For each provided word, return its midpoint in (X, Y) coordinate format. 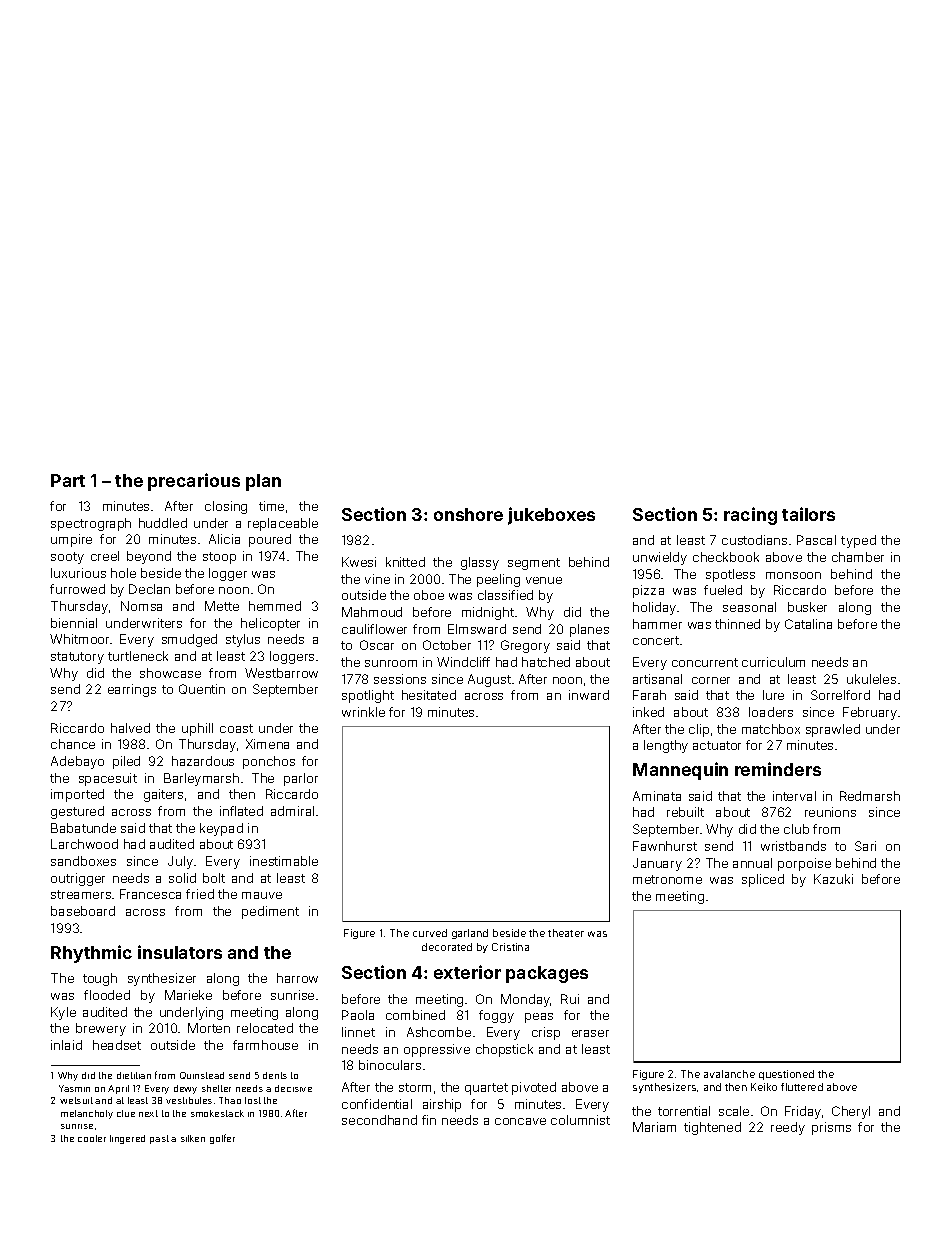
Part (68, 480)
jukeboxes (551, 516)
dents (275, 1075)
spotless (730, 575)
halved (130, 728)
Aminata (657, 796)
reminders (778, 769)
